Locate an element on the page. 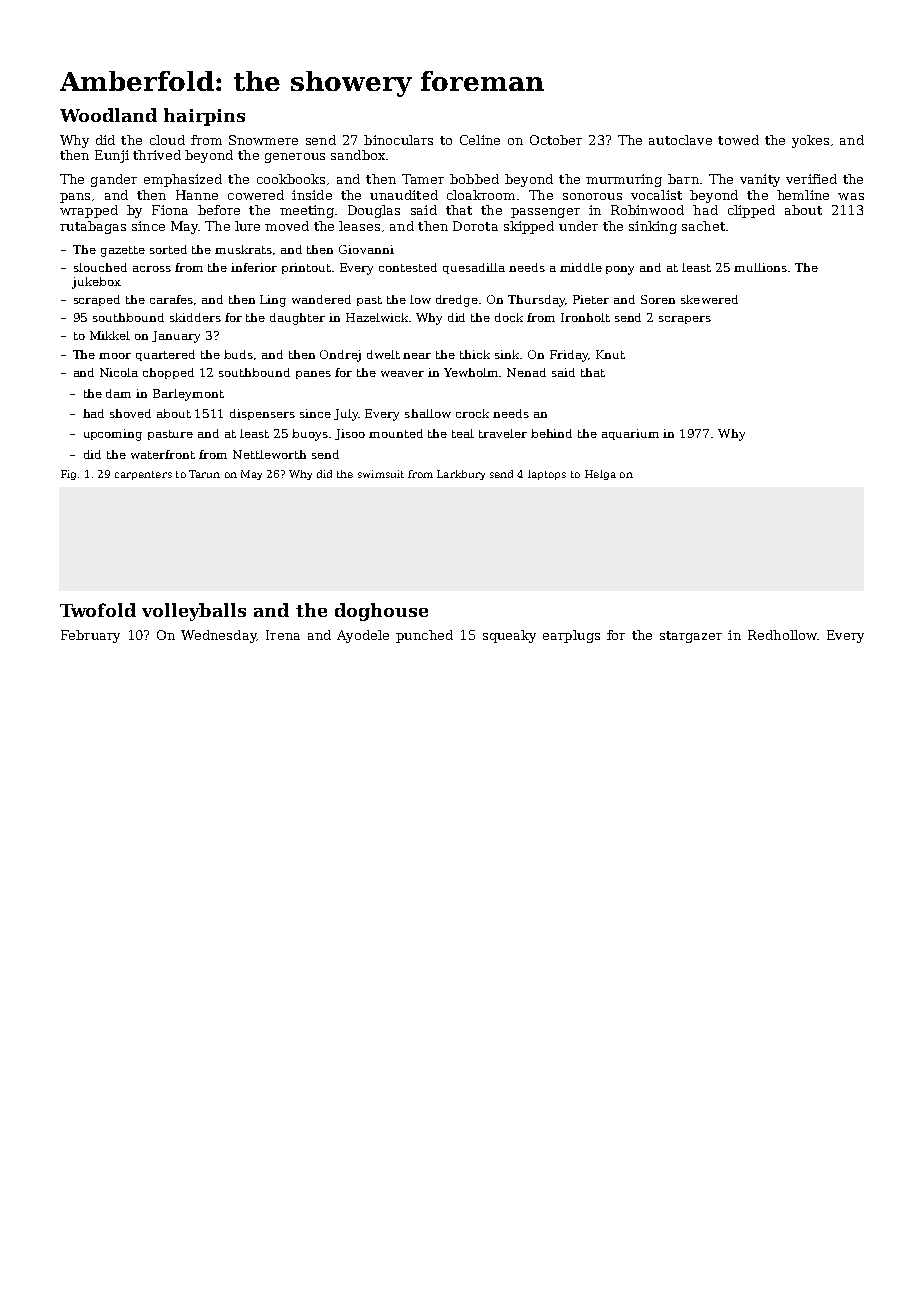 The height and width of the page is (1308, 924). October is located at coordinates (556, 140).
